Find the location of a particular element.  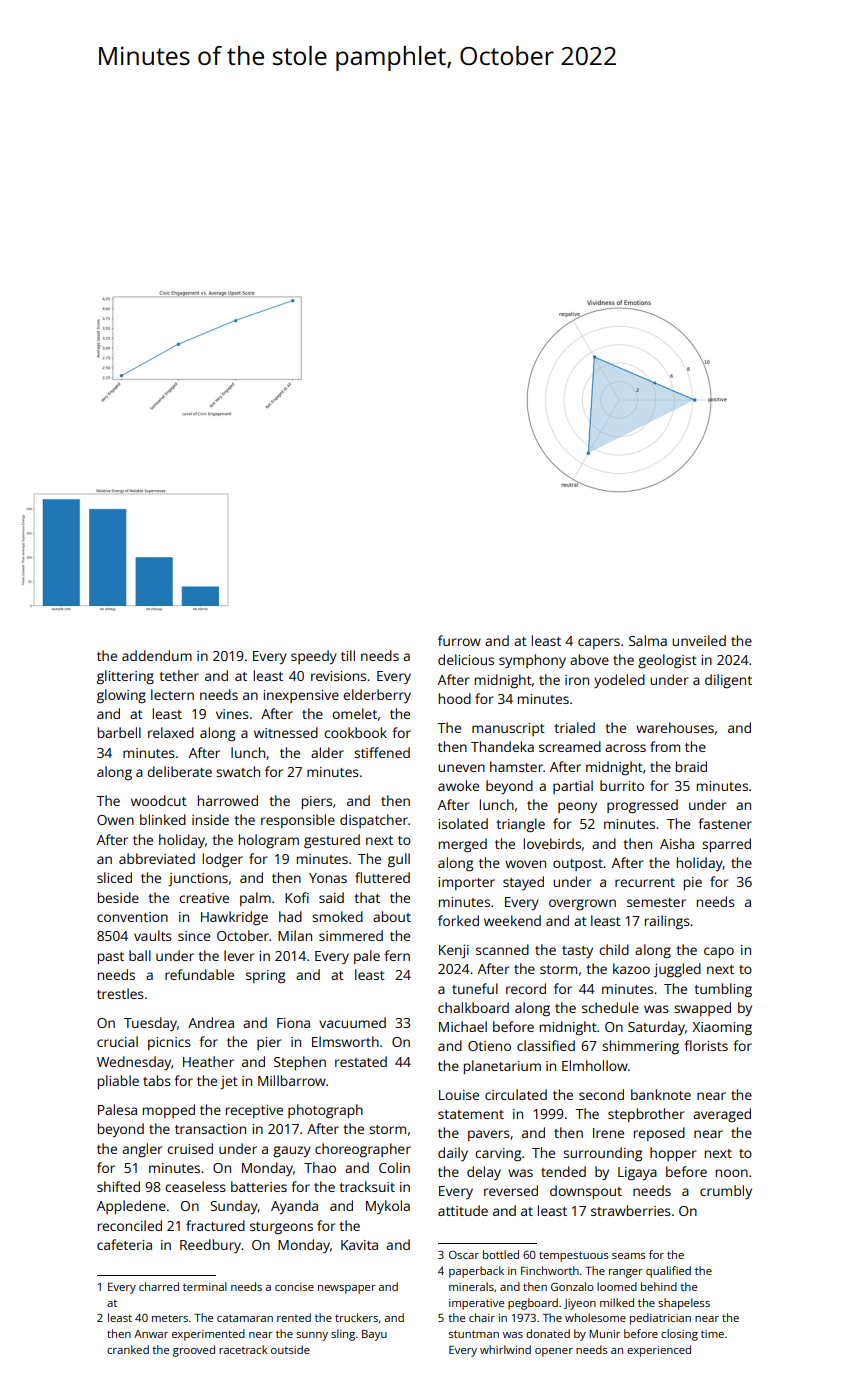

Ayanda is located at coordinates (294, 1207).
